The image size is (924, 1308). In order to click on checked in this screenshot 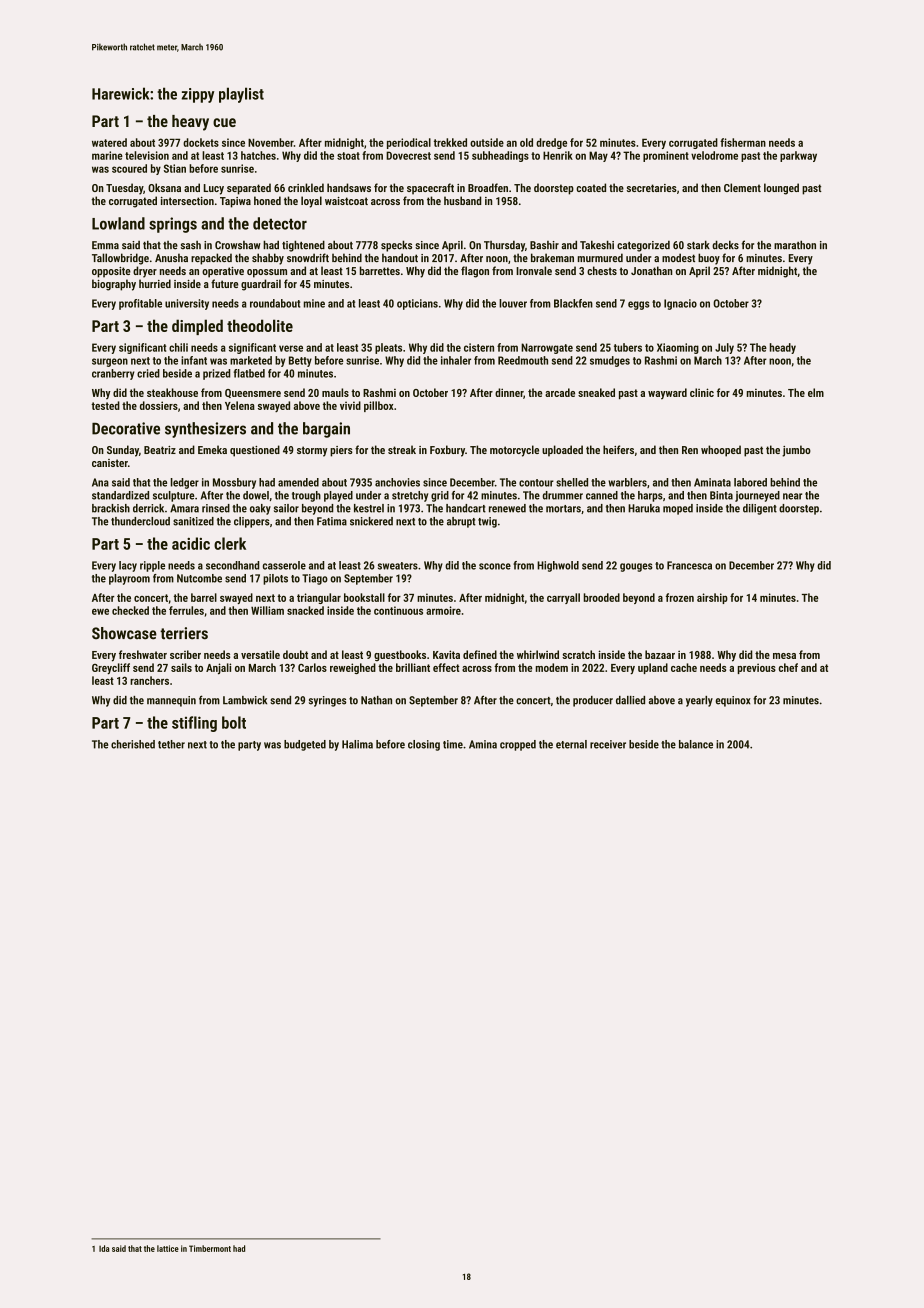, I will do `click(130, 610)`.
